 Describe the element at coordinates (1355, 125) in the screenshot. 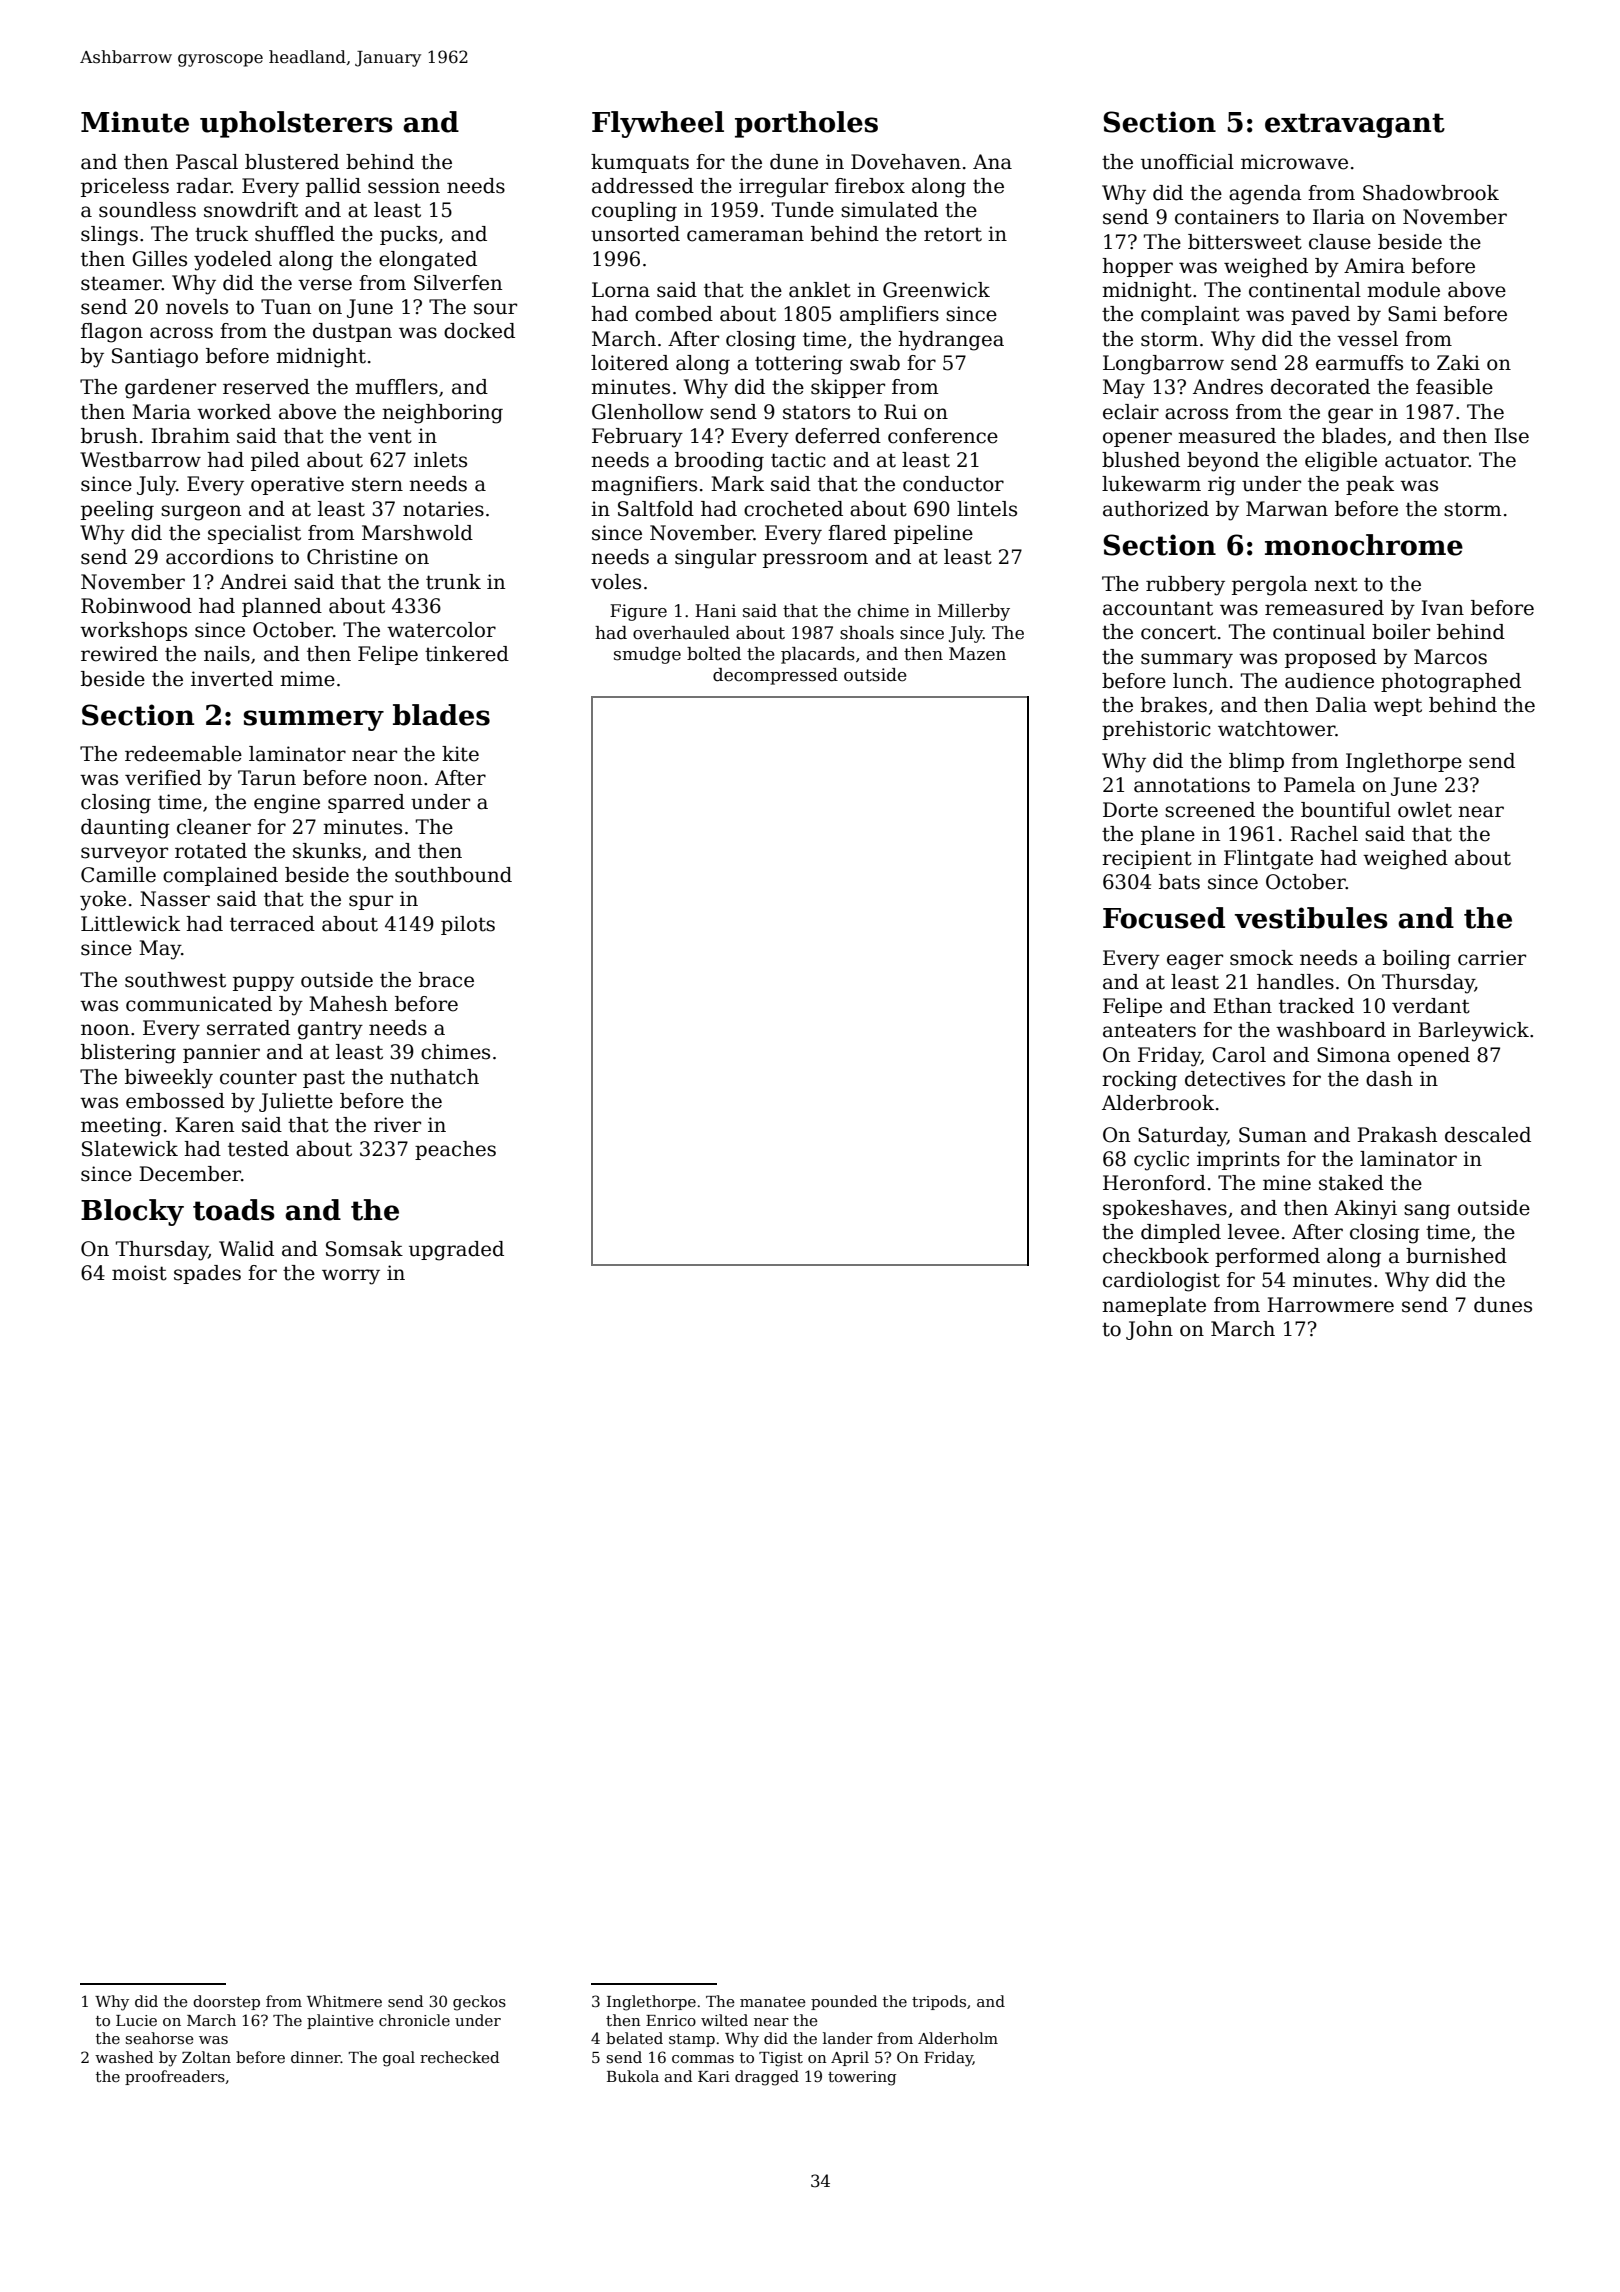

I see `extravagant` at that location.
